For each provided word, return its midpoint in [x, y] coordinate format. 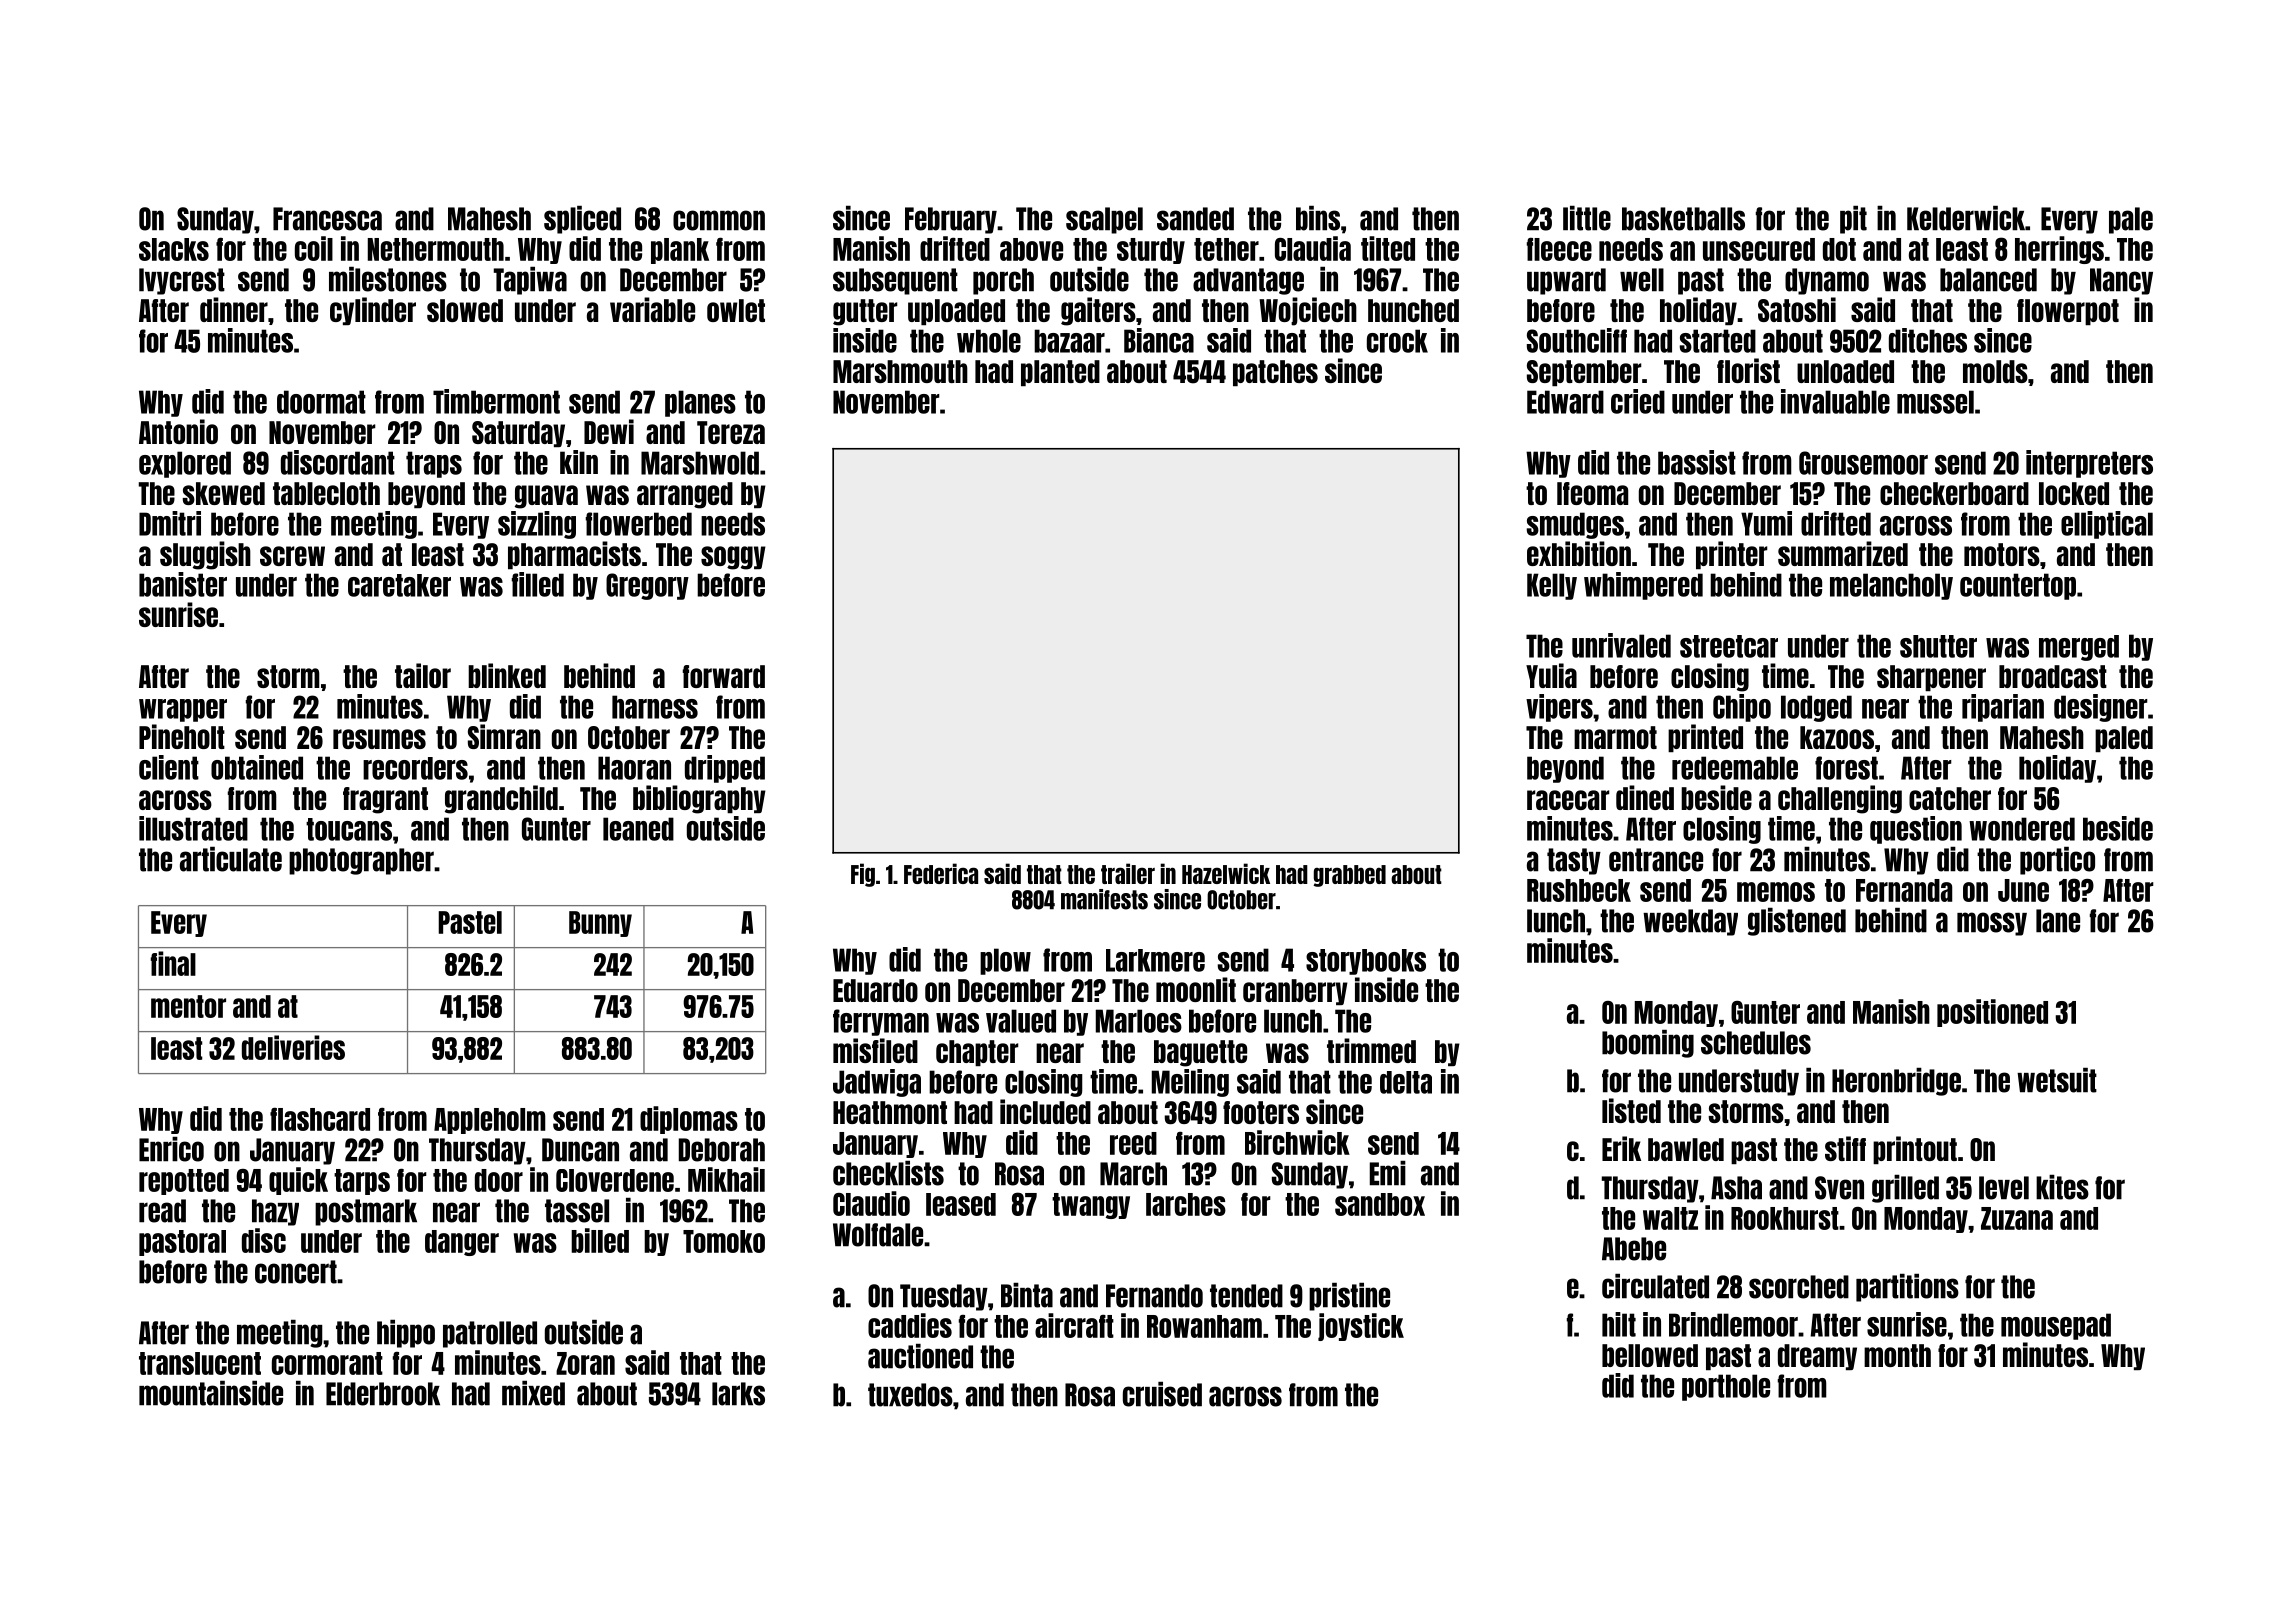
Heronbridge [1896, 1082]
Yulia [1551, 675]
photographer [361, 861]
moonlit [1196, 989]
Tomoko [724, 1241]
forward [724, 676]
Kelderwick [1966, 218]
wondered [2022, 829]
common [719, 220]
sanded [1195, 219]
